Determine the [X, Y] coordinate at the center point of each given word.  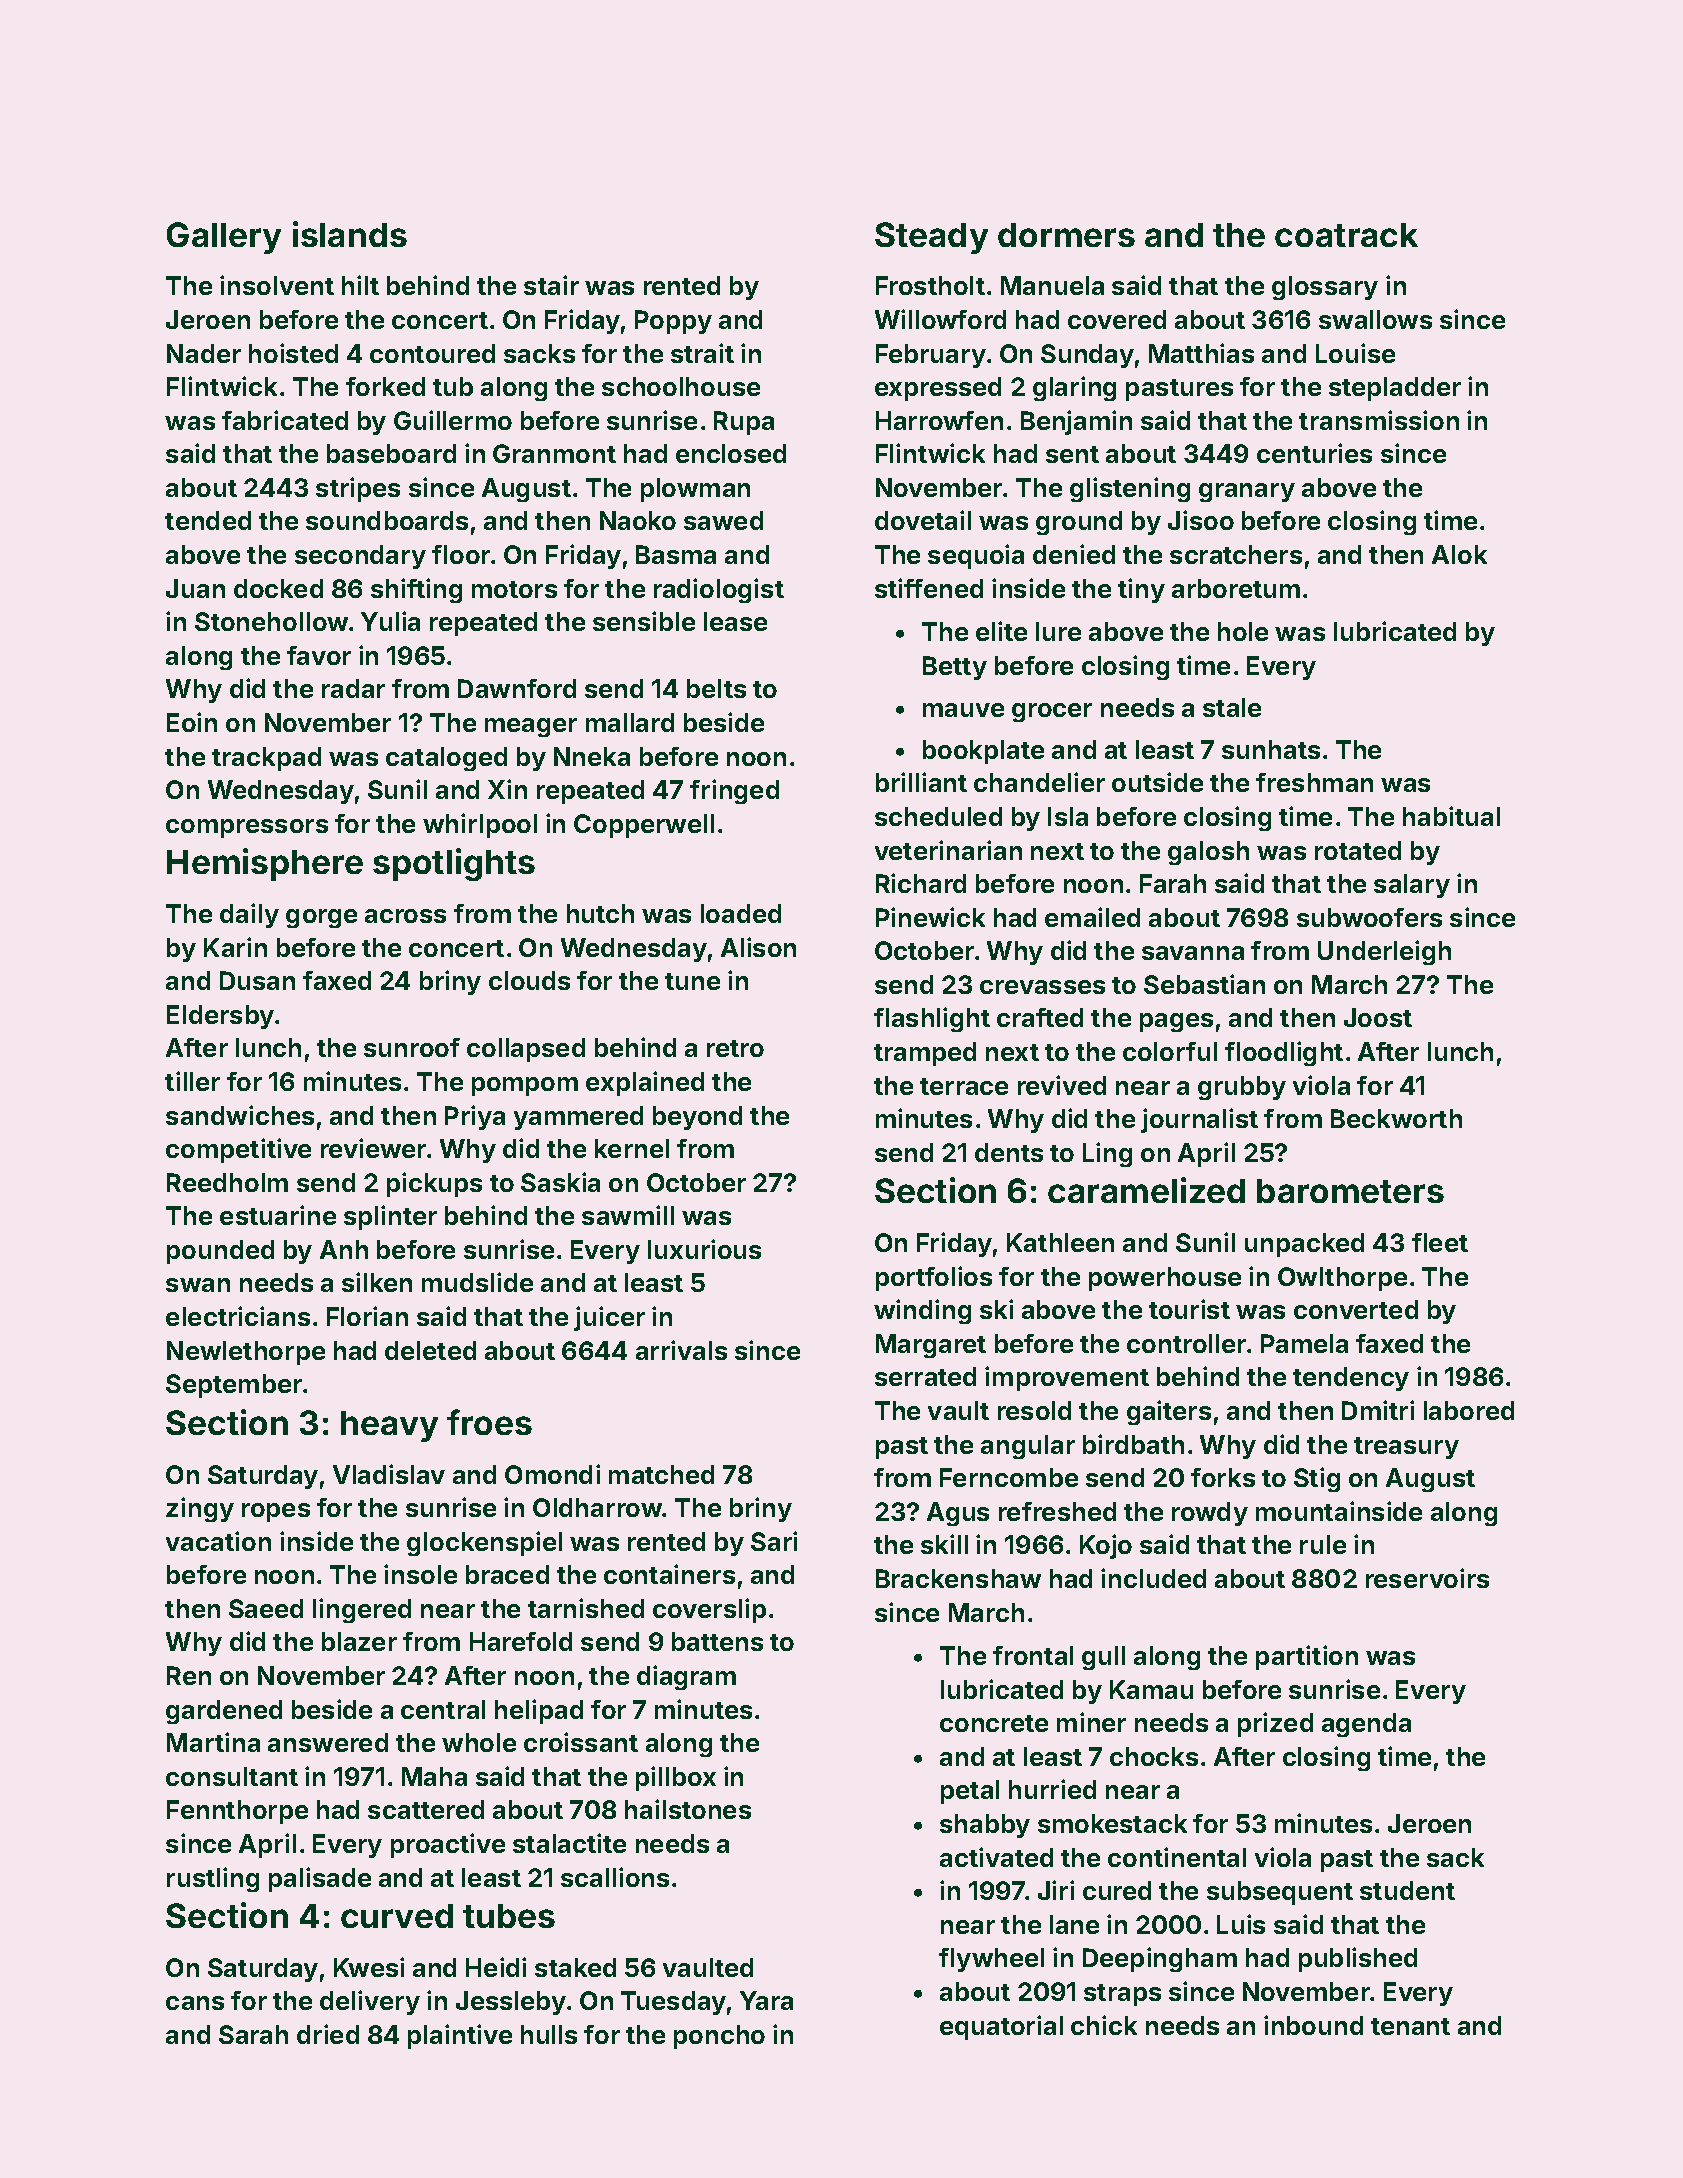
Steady [931, 238]
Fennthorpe [237, 1812]
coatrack [1346, 235]
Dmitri [1378, 1410]
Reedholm [227, 1182]
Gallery [224, 238]
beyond [697, 1118]
